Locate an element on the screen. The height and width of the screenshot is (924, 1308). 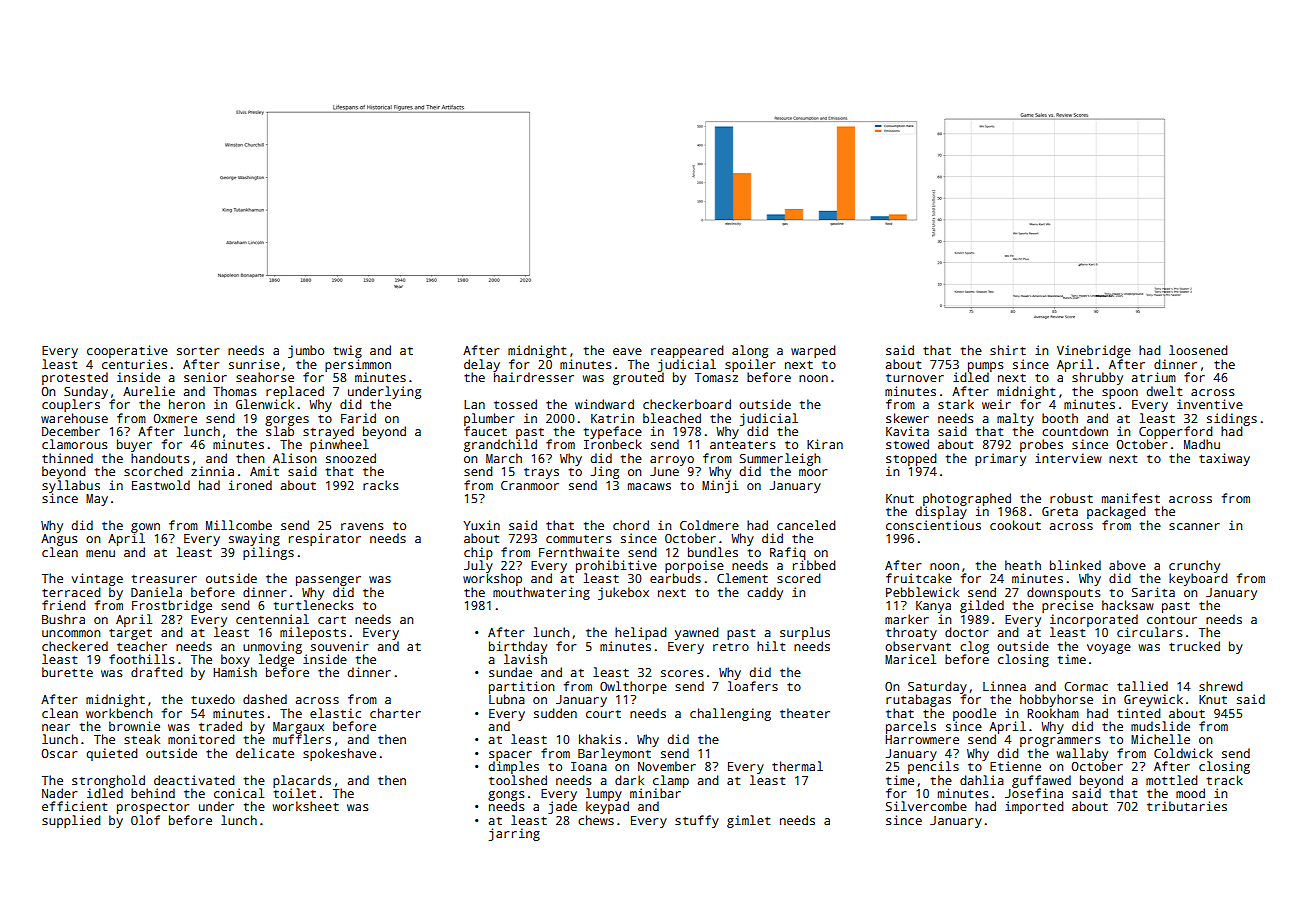
faucet is located at coordinates (485, 431).
